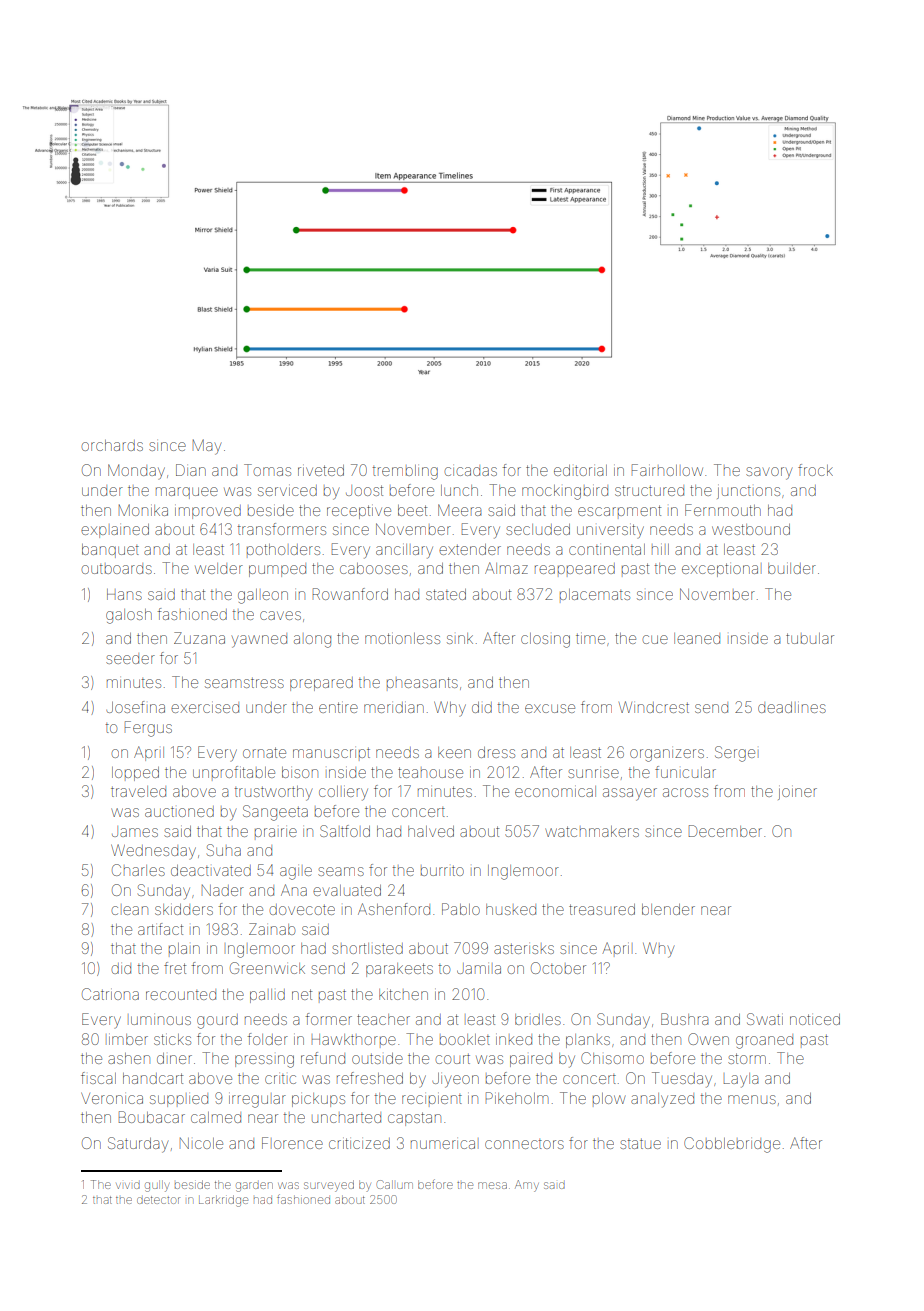  What do you see at coordinates (667, 755) in the screenshot?
I see `organizers` at bounding box center [667, 755].
